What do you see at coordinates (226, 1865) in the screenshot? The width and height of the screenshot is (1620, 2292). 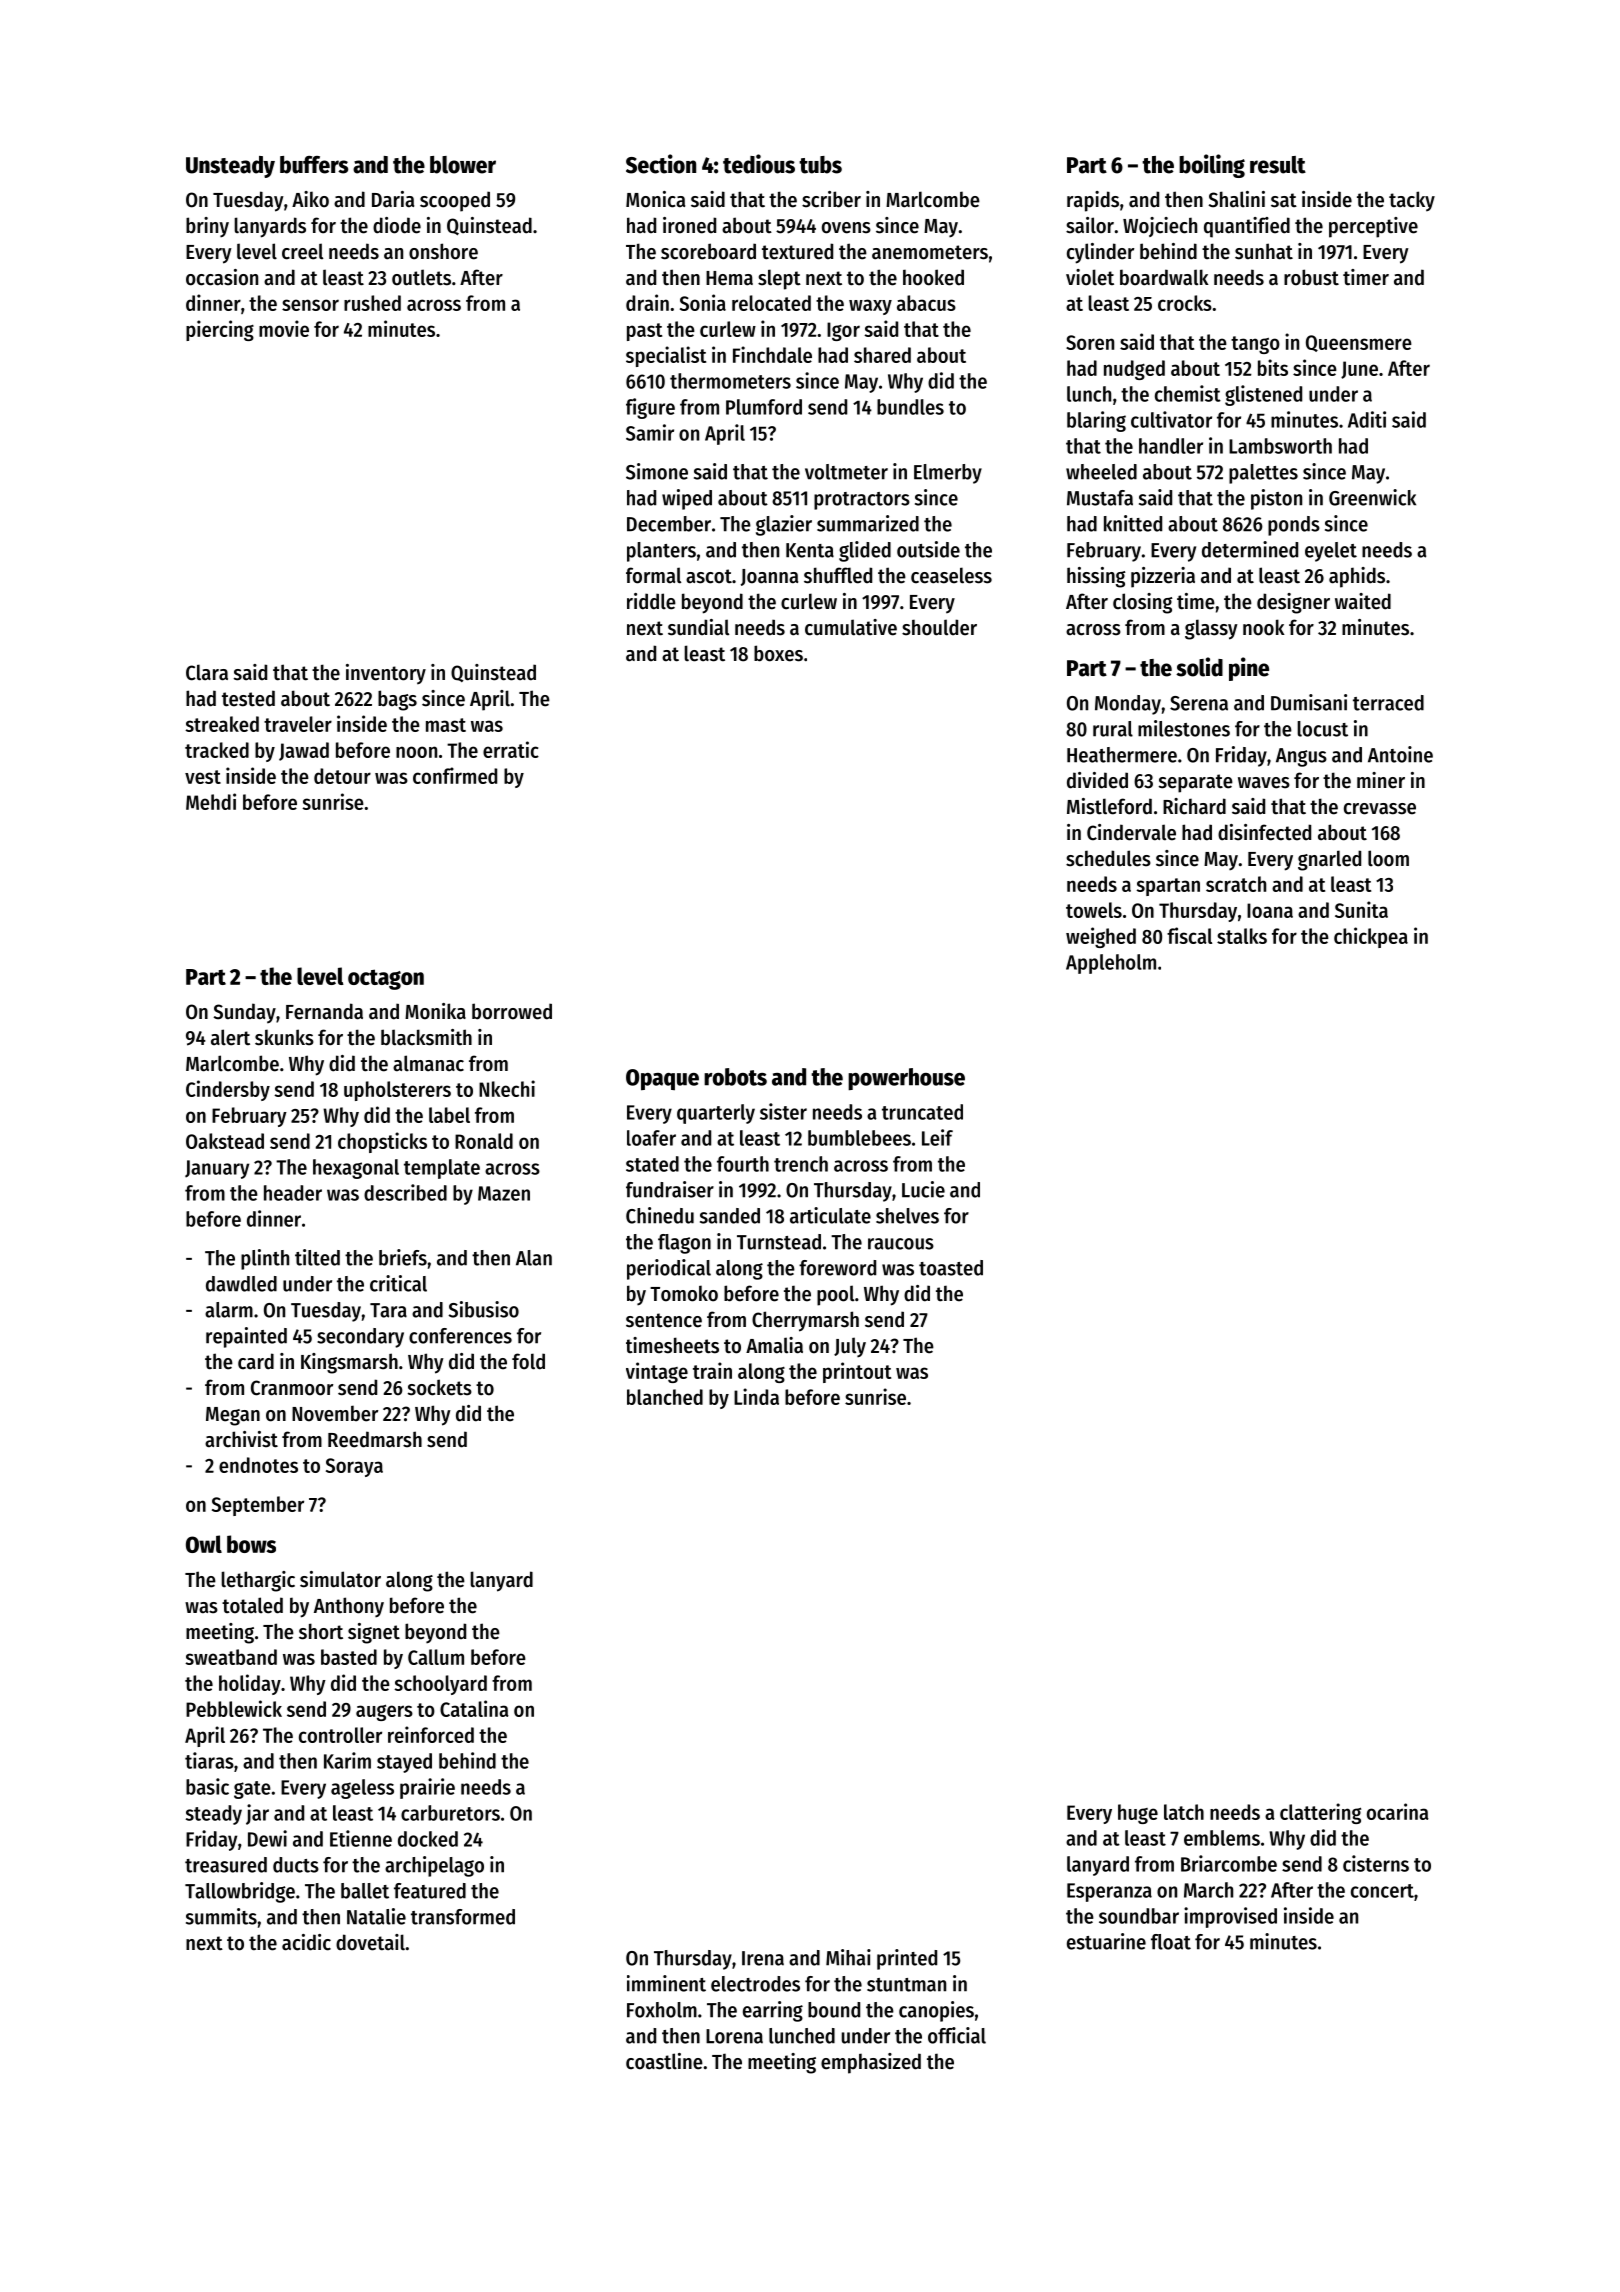 I see `treasured` at bounding box center [226, 1865].
